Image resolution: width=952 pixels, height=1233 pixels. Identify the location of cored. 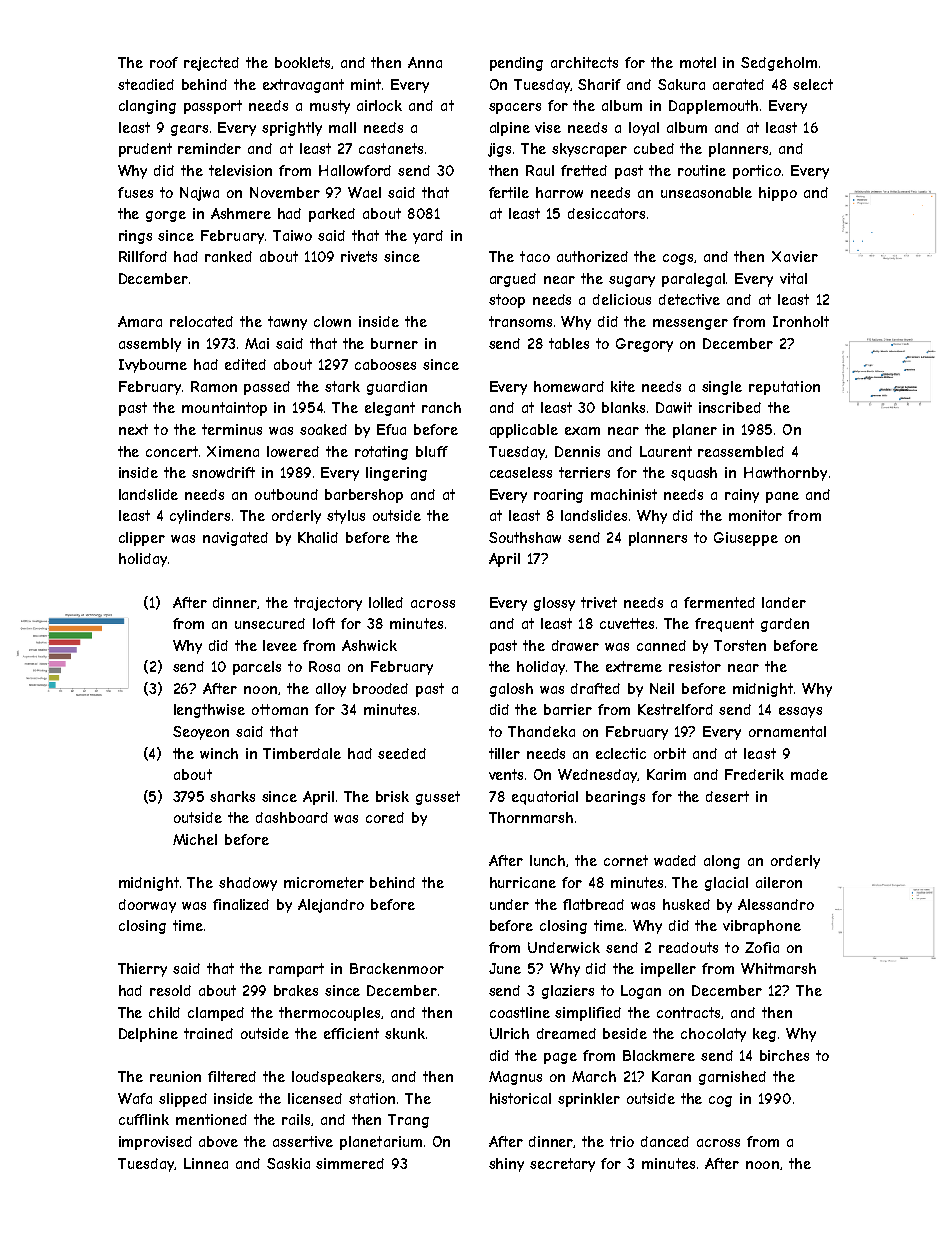
(385, 817).
